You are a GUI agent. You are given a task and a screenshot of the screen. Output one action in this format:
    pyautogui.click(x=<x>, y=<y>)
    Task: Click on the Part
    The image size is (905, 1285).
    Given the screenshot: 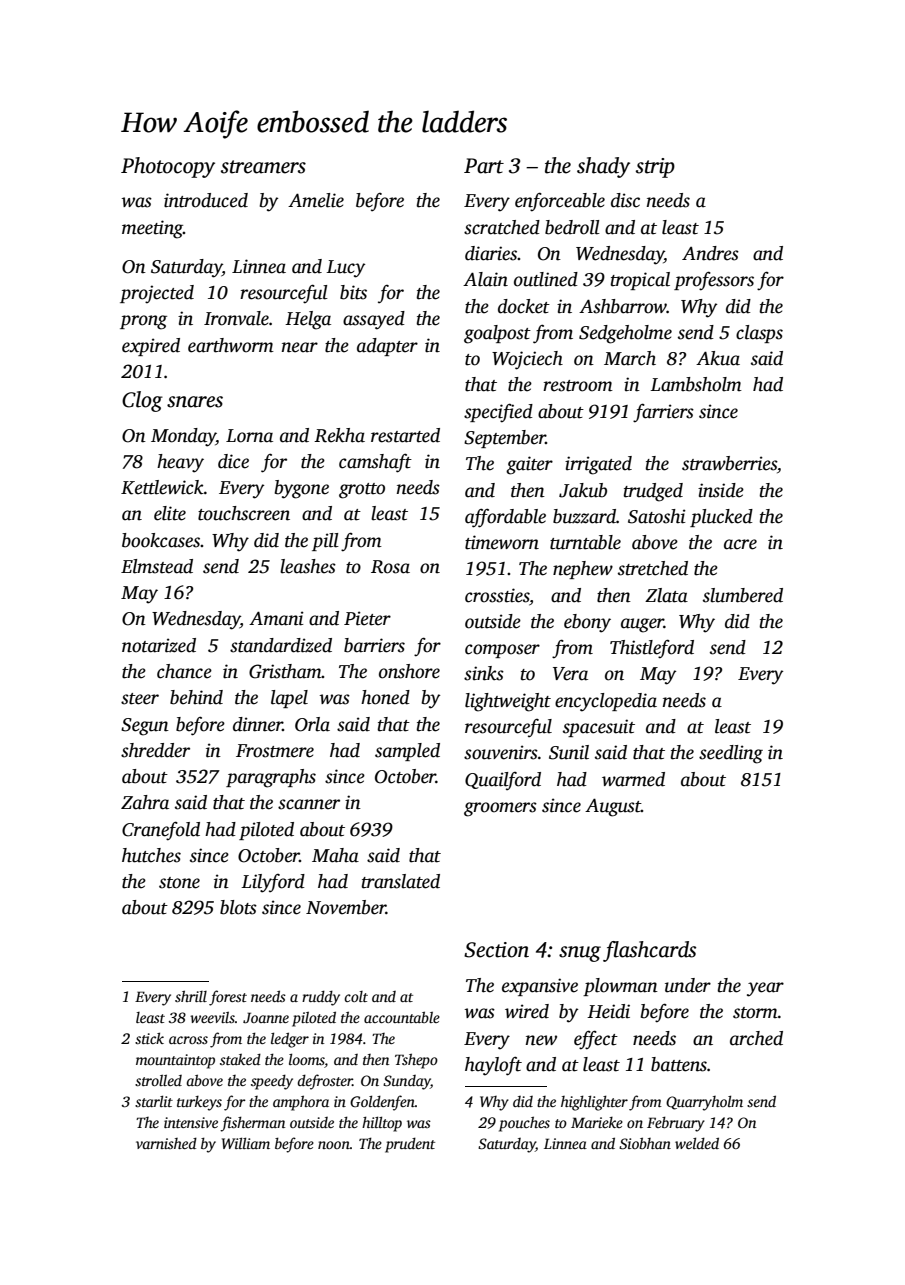 What is the action you would take?
    pyautogui.click(x=484, y=166)
